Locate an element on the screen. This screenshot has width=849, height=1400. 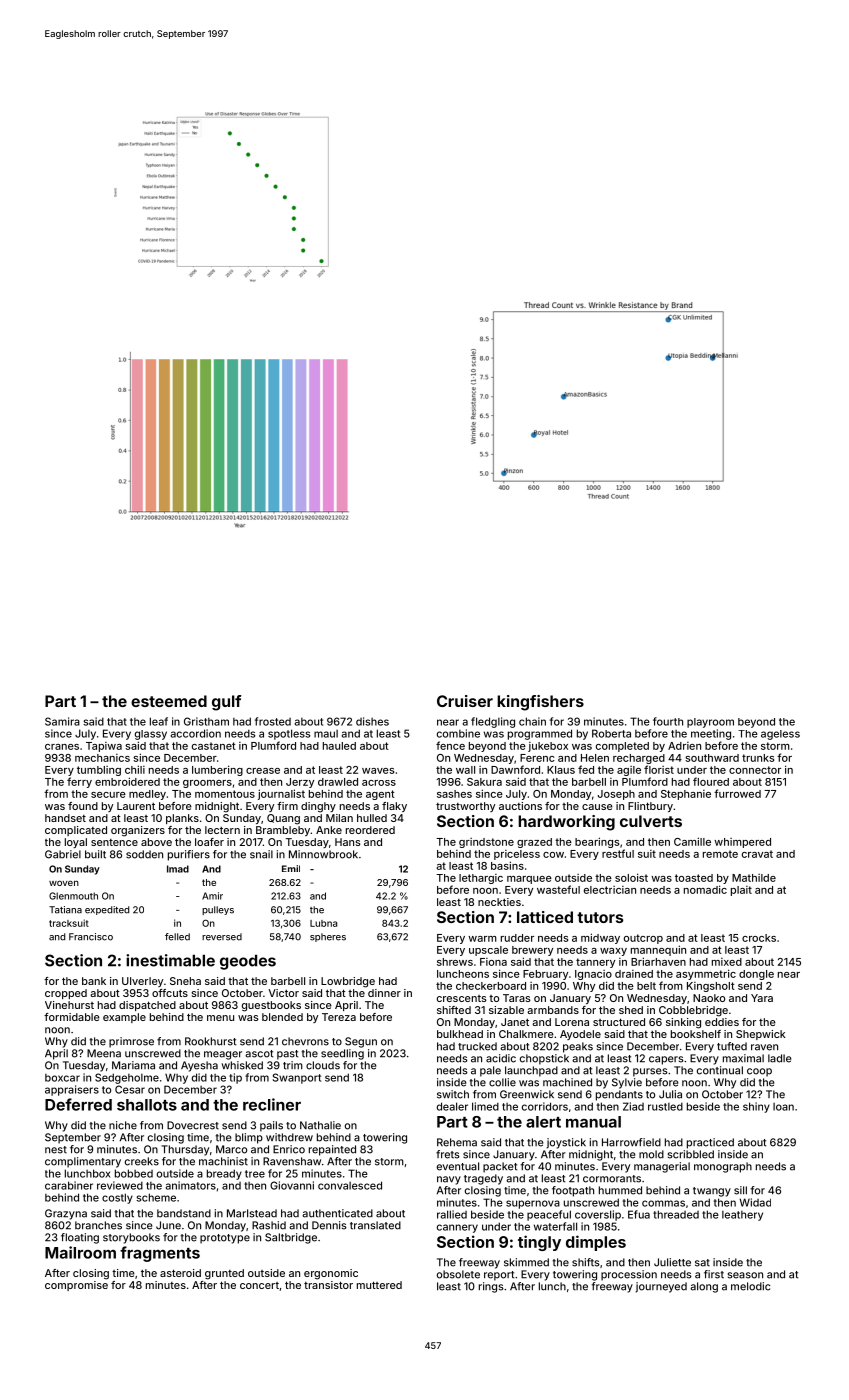
Yara is located at coordinates (762, 998).
